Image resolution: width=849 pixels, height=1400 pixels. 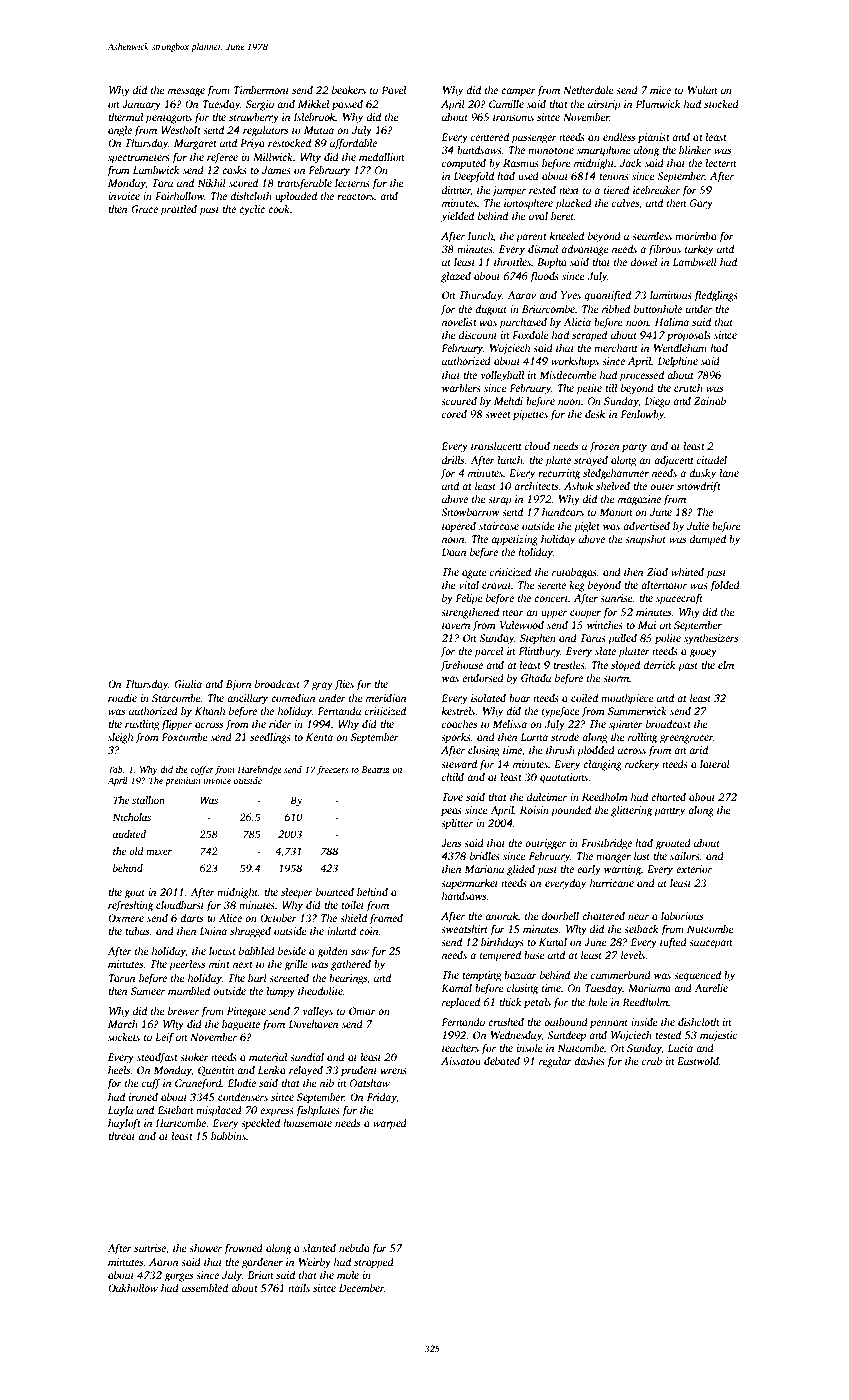 What do you see at coordinates (659, 665) in the image?
I see `derrick` at bounding box center [659, 665].
